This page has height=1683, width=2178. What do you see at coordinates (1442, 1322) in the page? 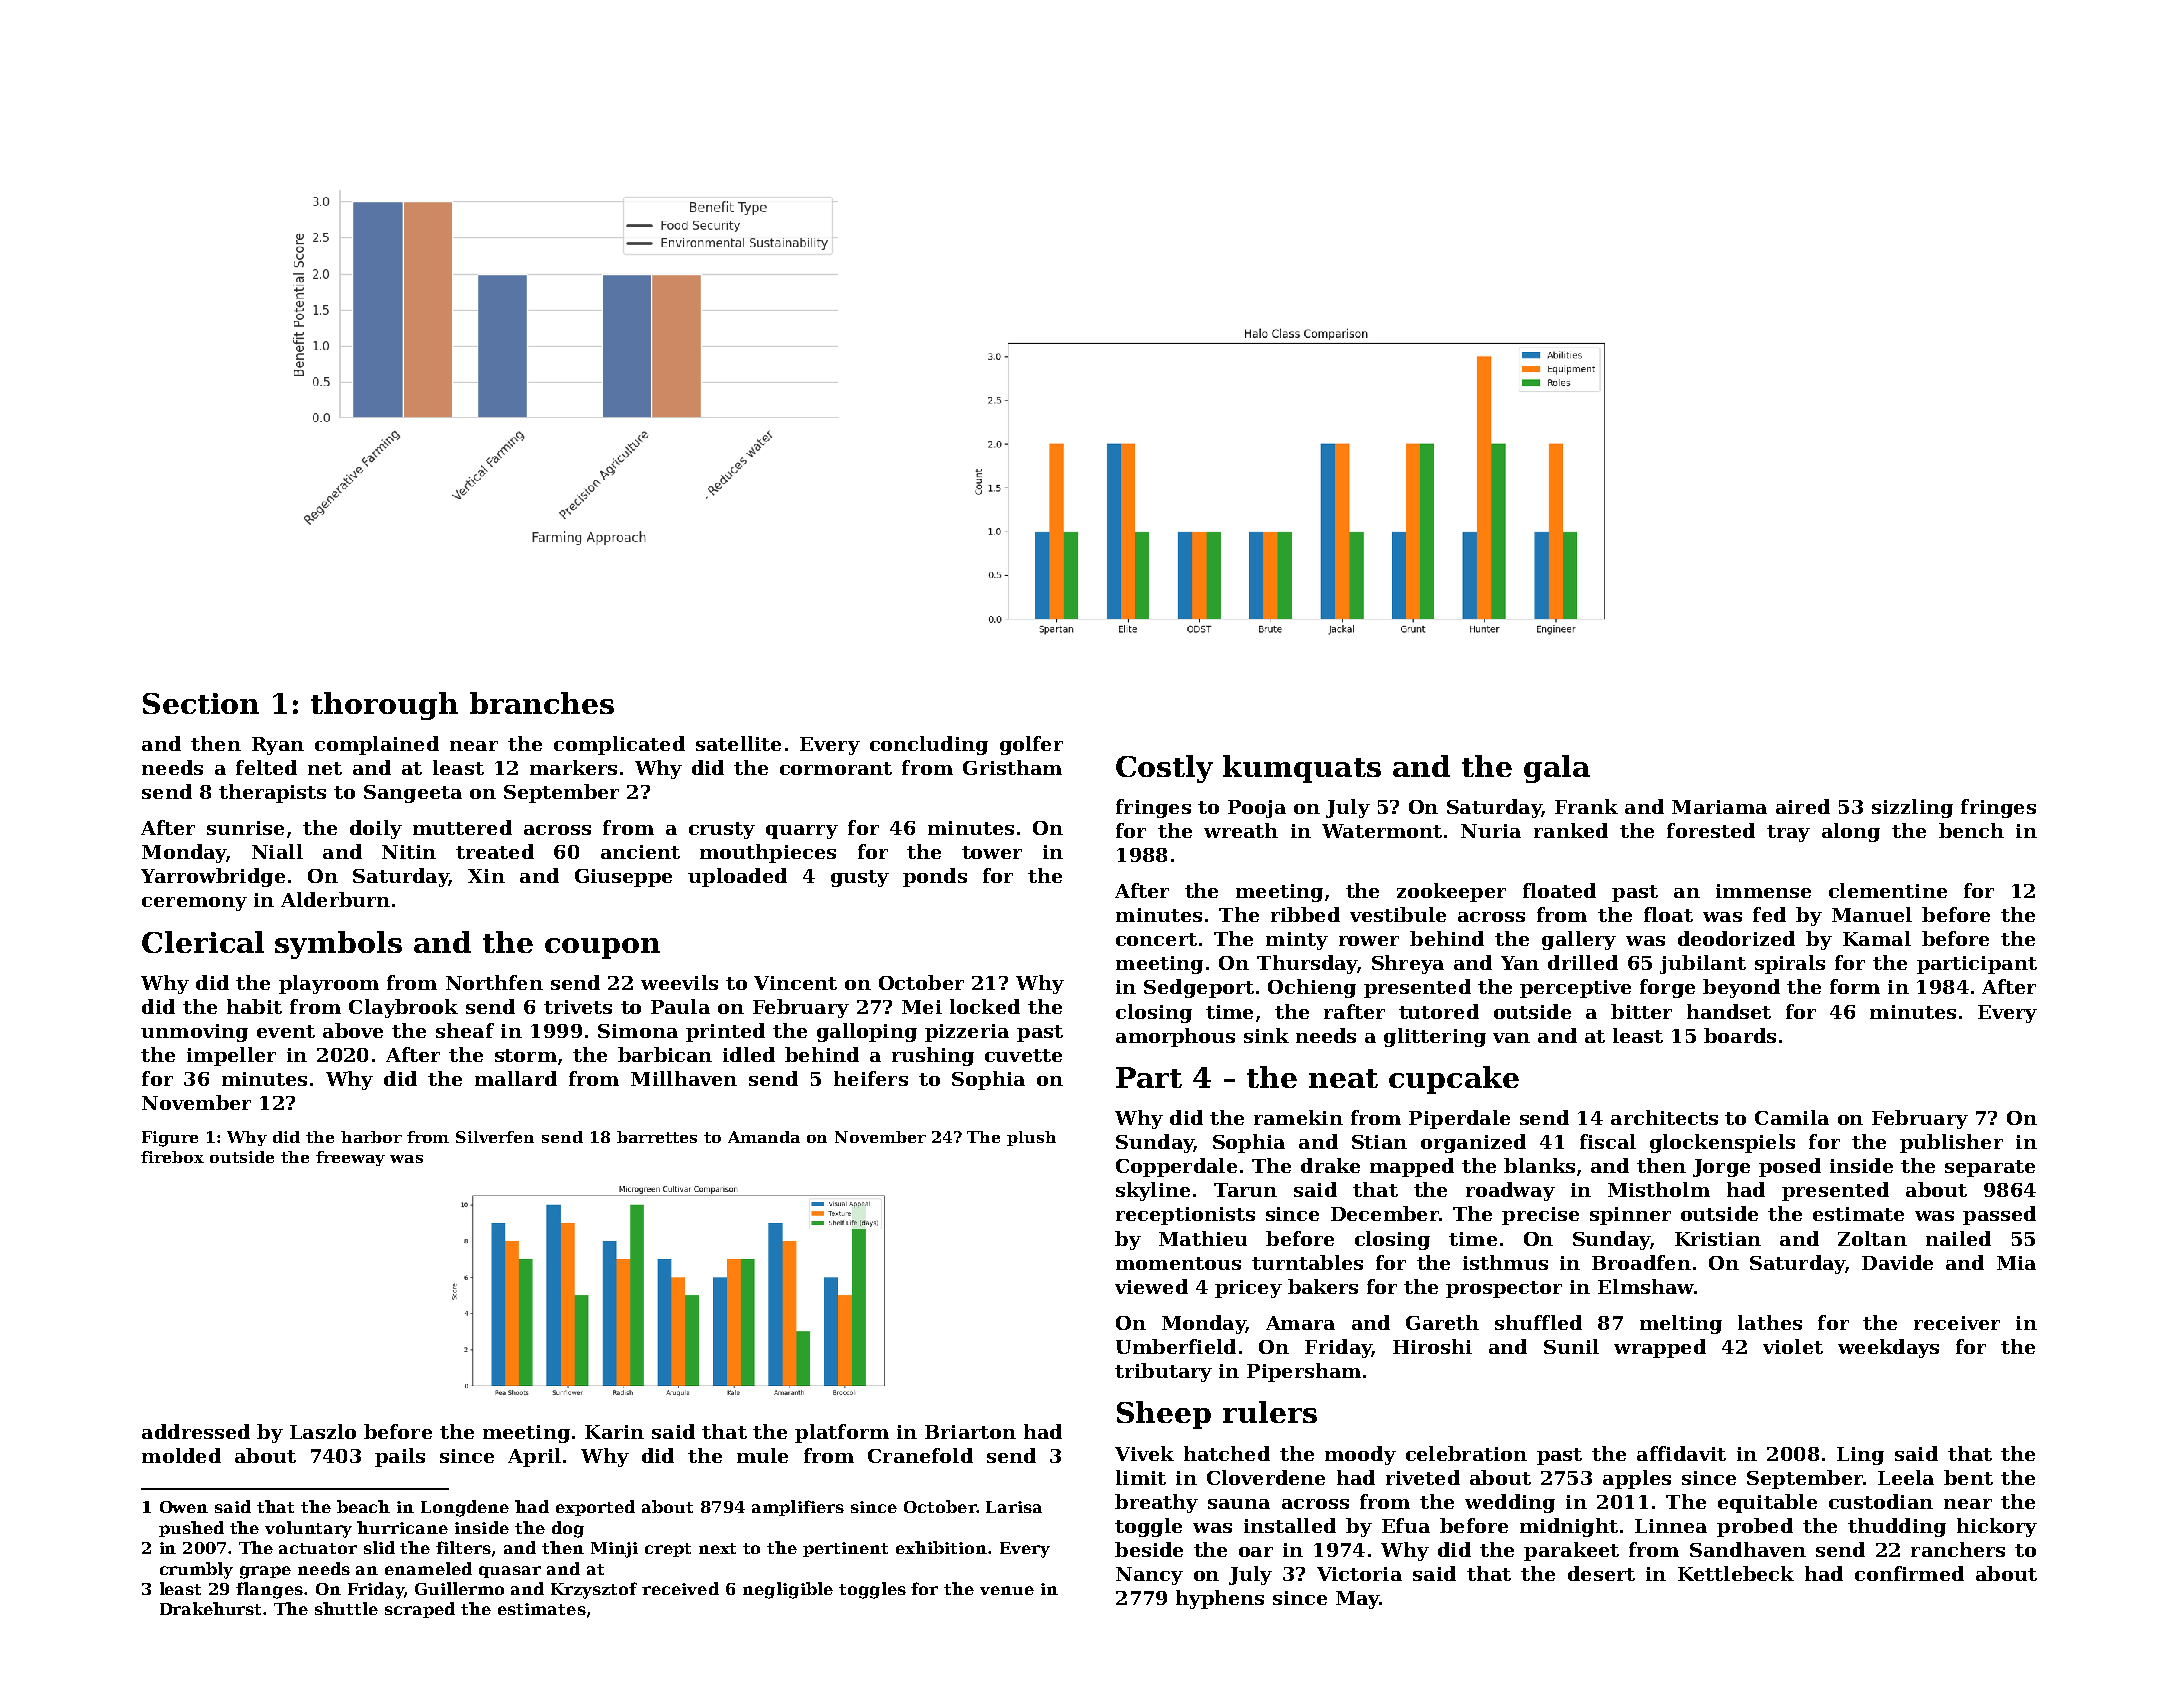
I see `Gareth` at bounding box center [1442, 1322].
